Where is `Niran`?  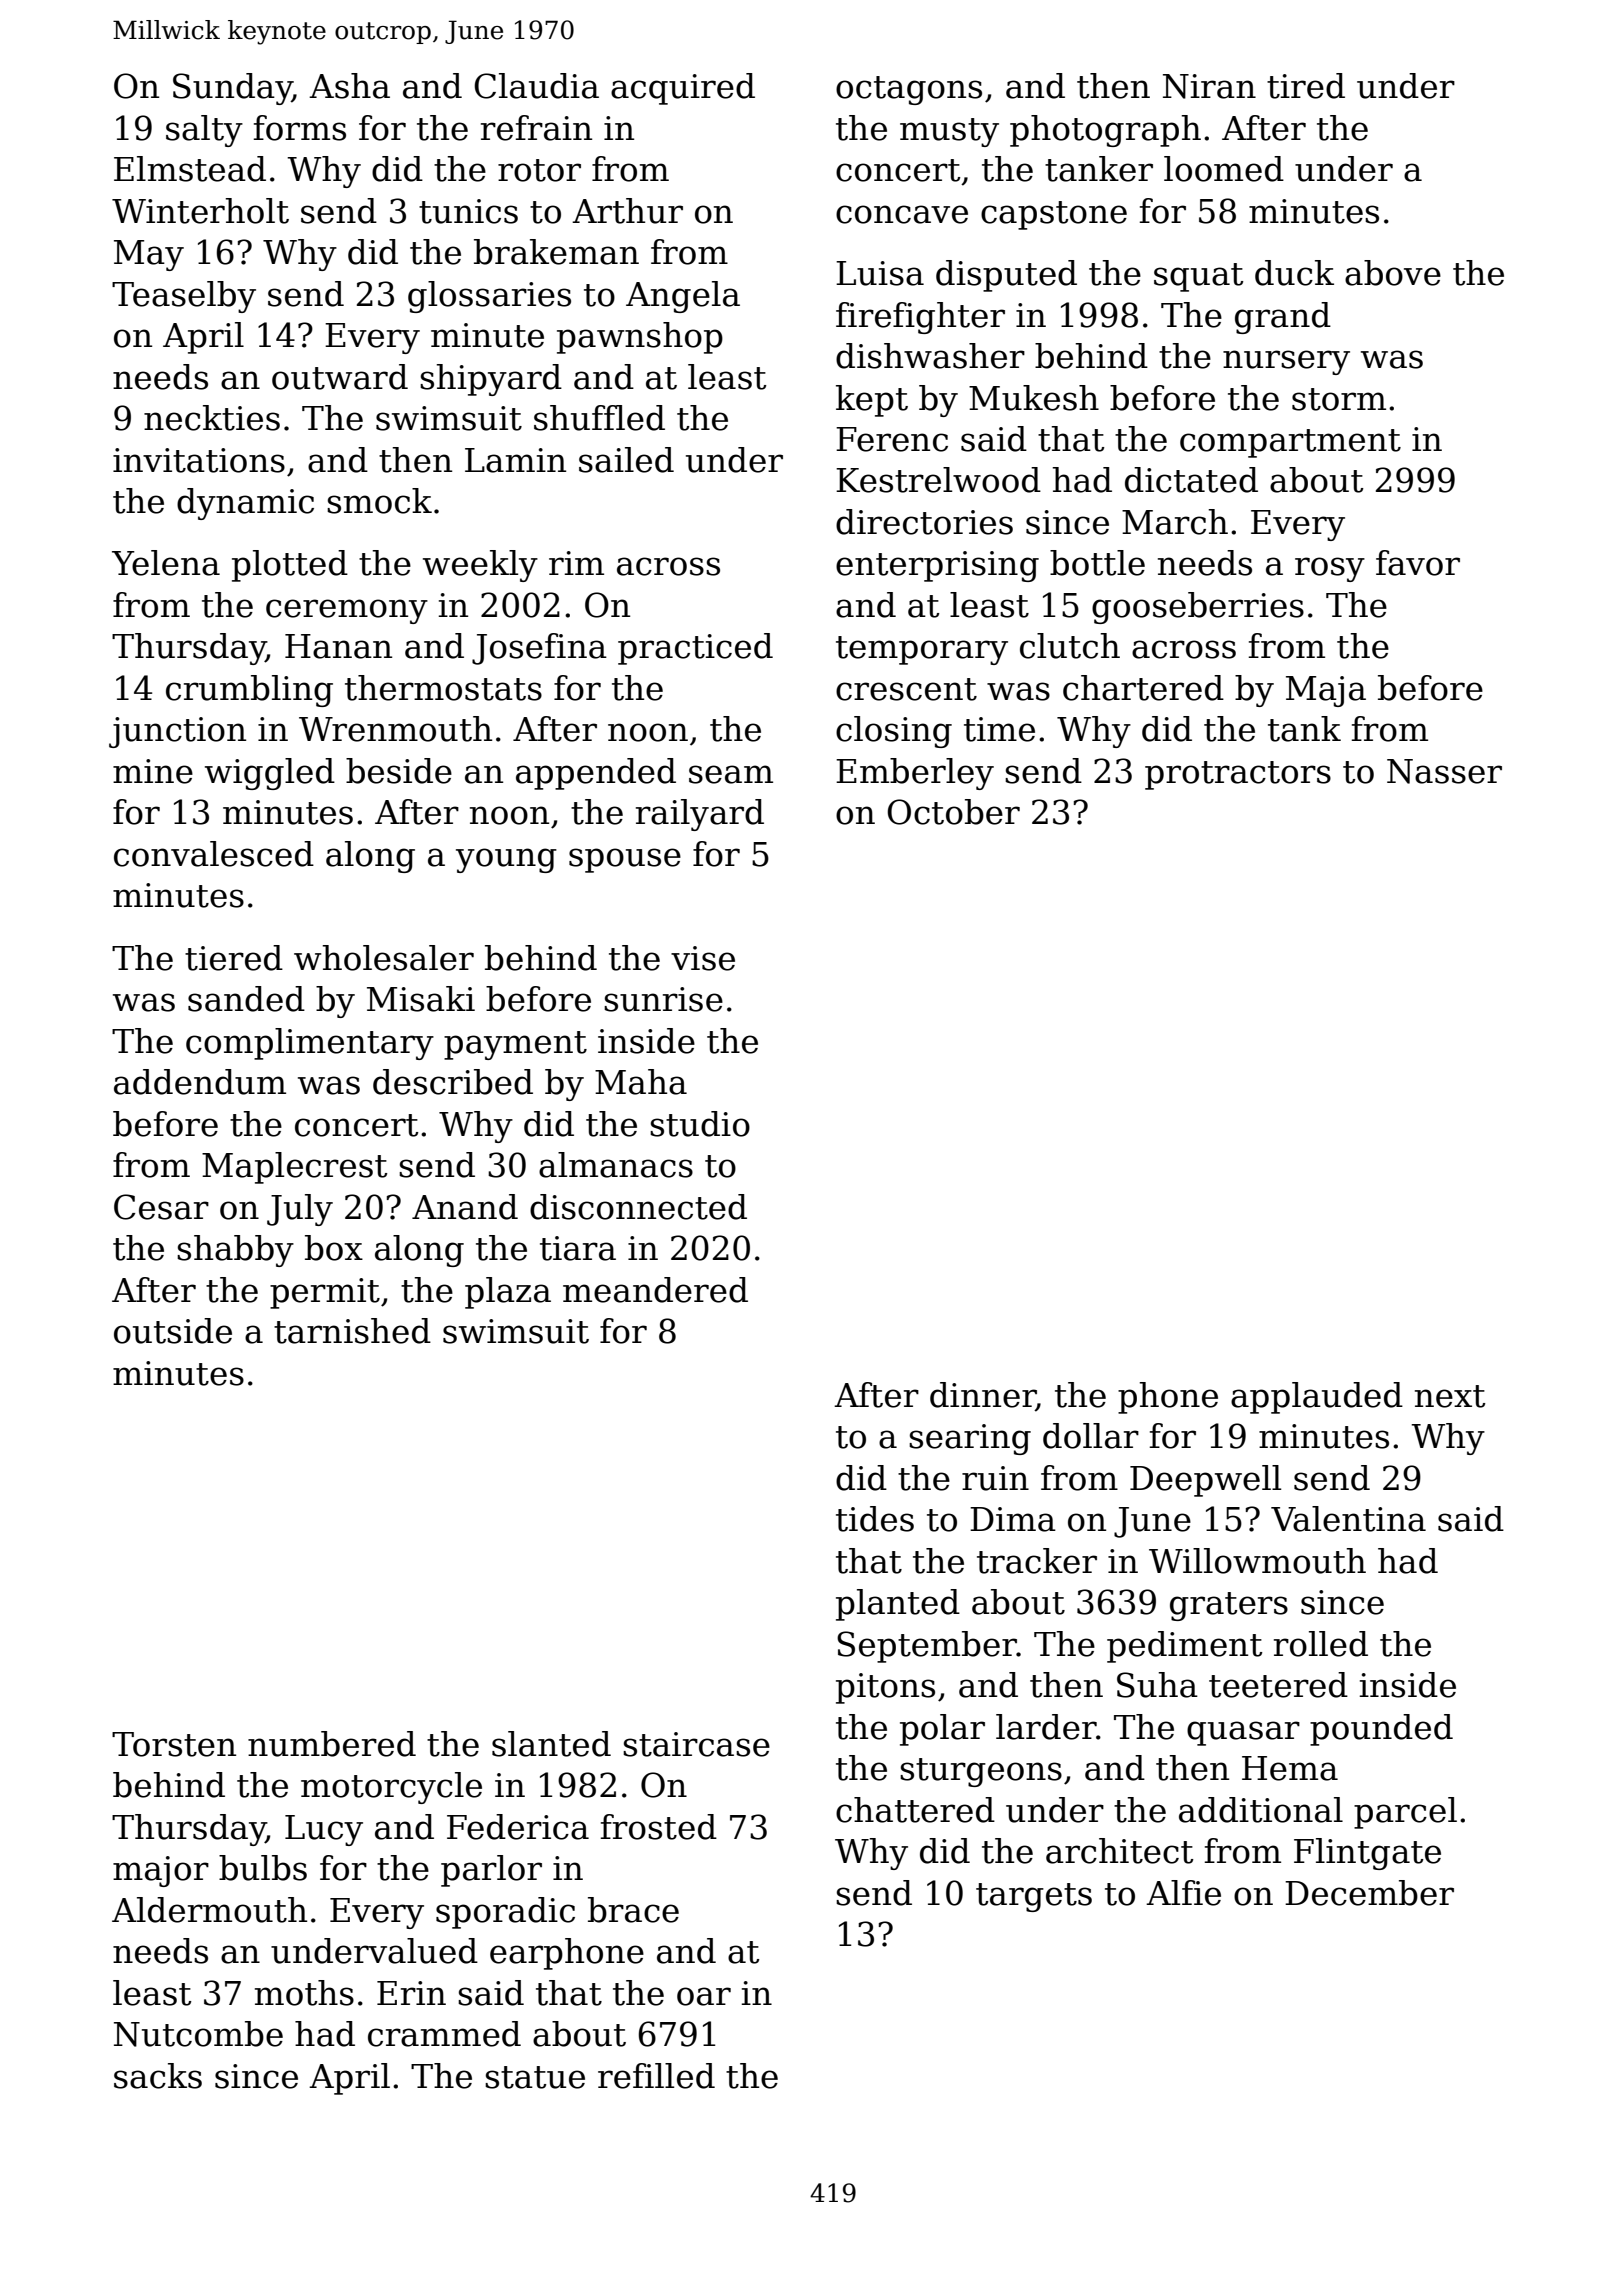
Niran is located at coordinates (1209, 86).
